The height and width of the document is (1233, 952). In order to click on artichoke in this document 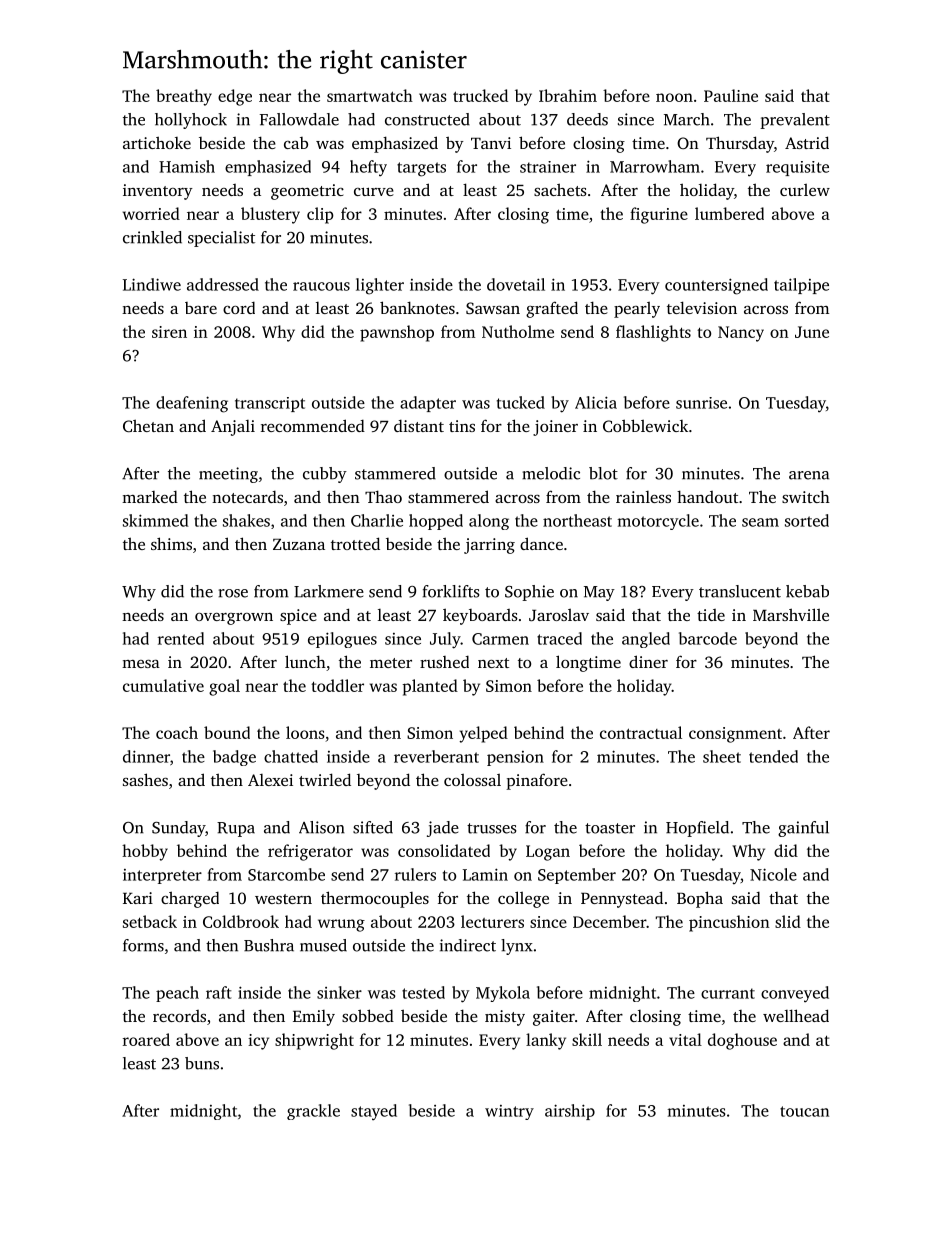, I will do `click(157, 142)`.
